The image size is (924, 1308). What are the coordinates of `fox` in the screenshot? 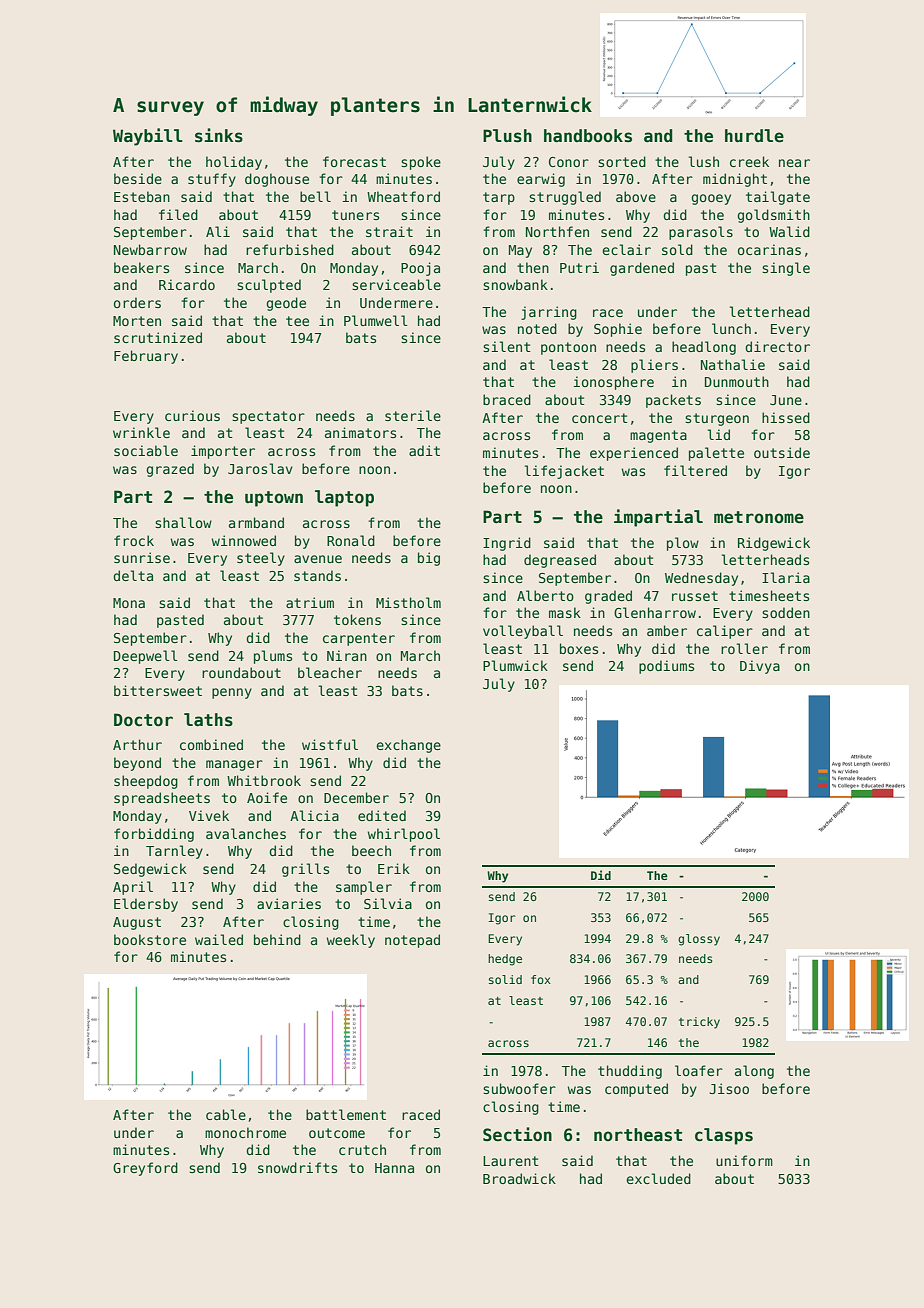 It's located at (541, 979).
